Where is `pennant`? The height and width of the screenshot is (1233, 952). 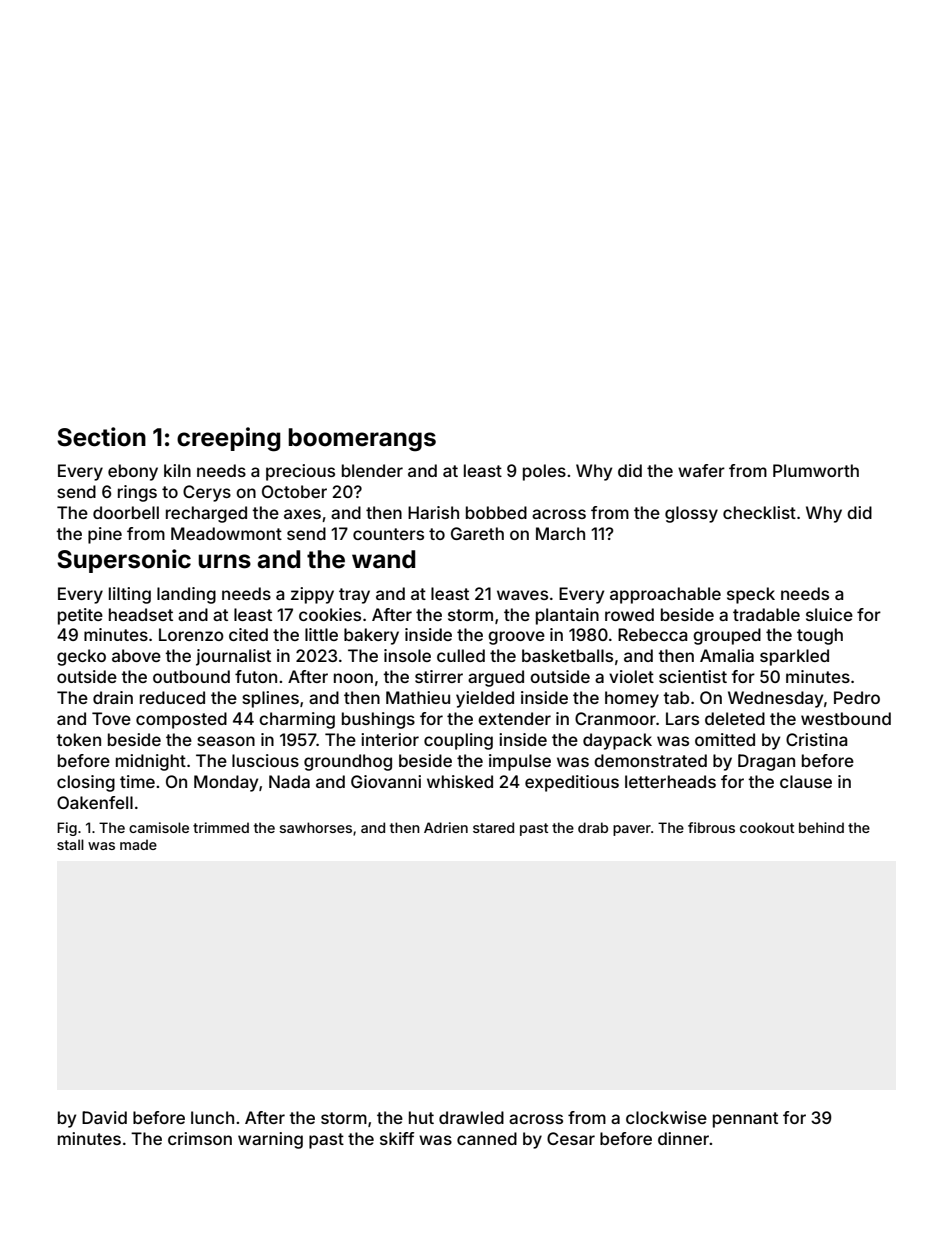 pennant is located at coordinates (745, 1120).
